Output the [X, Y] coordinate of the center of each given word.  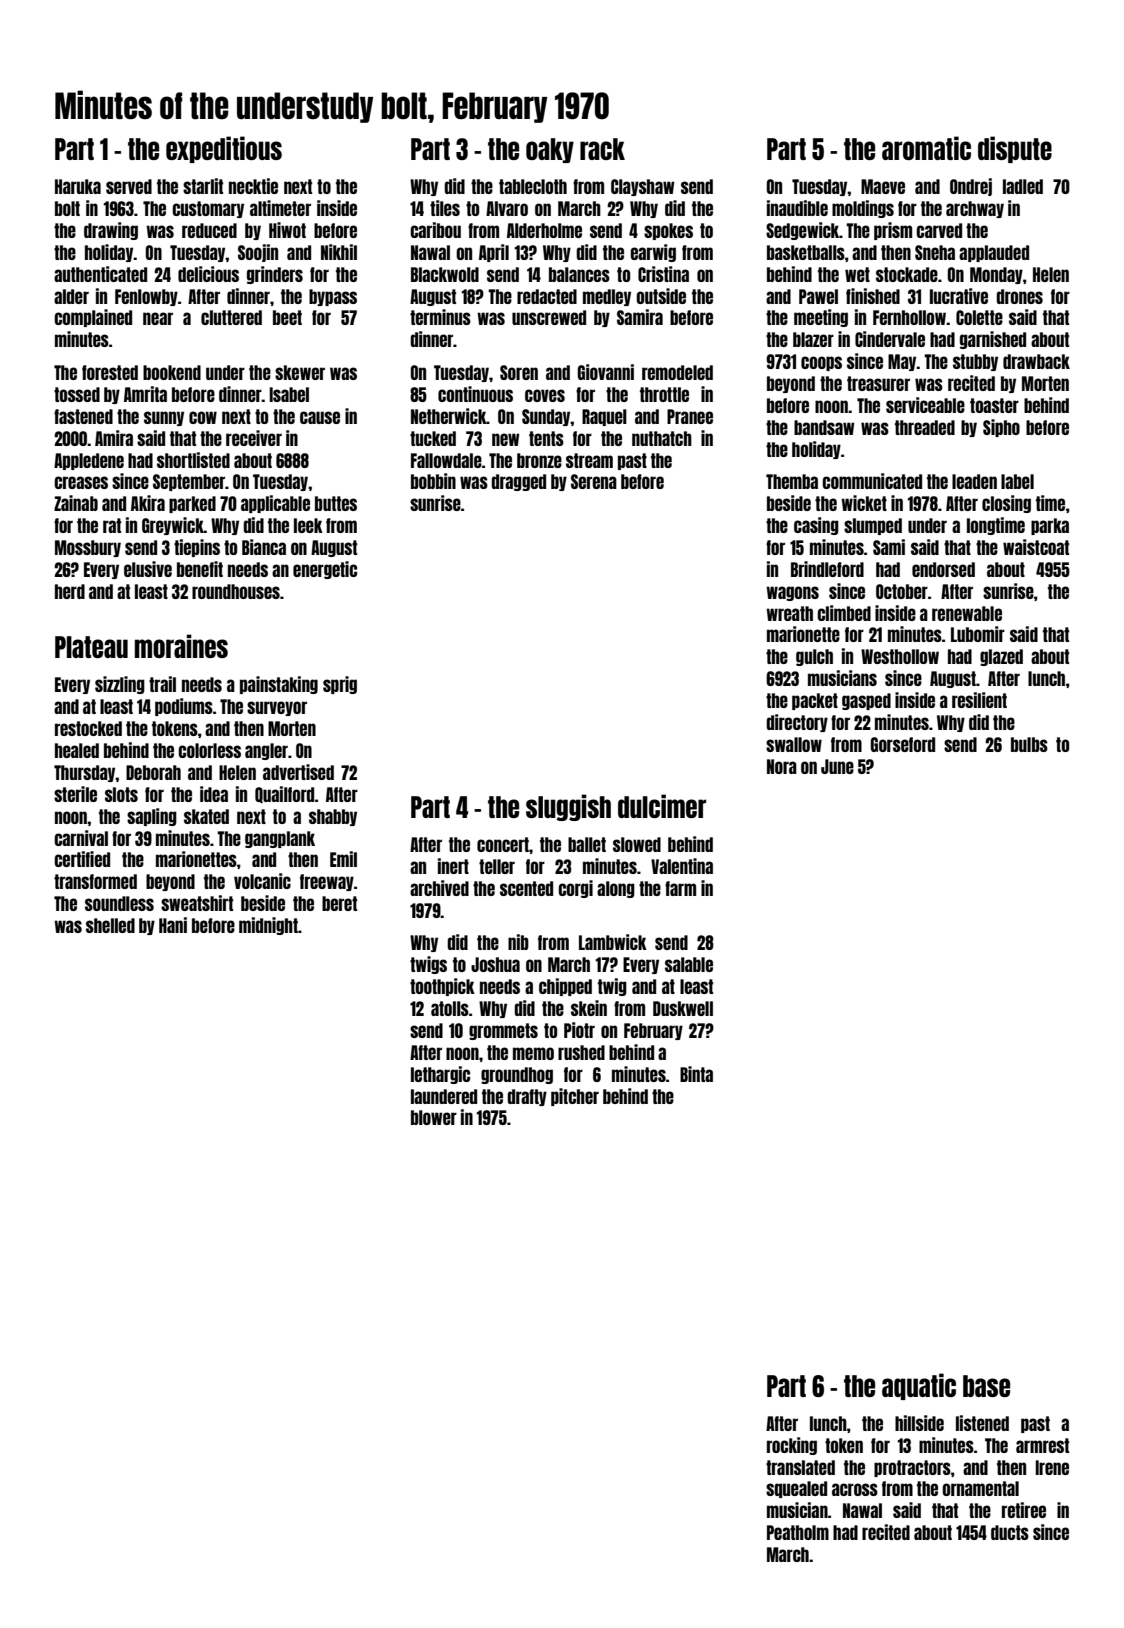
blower [434, 1117]
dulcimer [662, 806]
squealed [796, 1489]
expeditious [224, 149]
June [837, 766]
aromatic [926, 148]
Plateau [91, 647]
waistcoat [1036, 547]
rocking [792, 1446]
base [986, 1386]
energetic [325, 570]
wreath [789, 613]
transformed [95, 881]
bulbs [1029, 744]
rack [602, 149]
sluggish [568, 807]
